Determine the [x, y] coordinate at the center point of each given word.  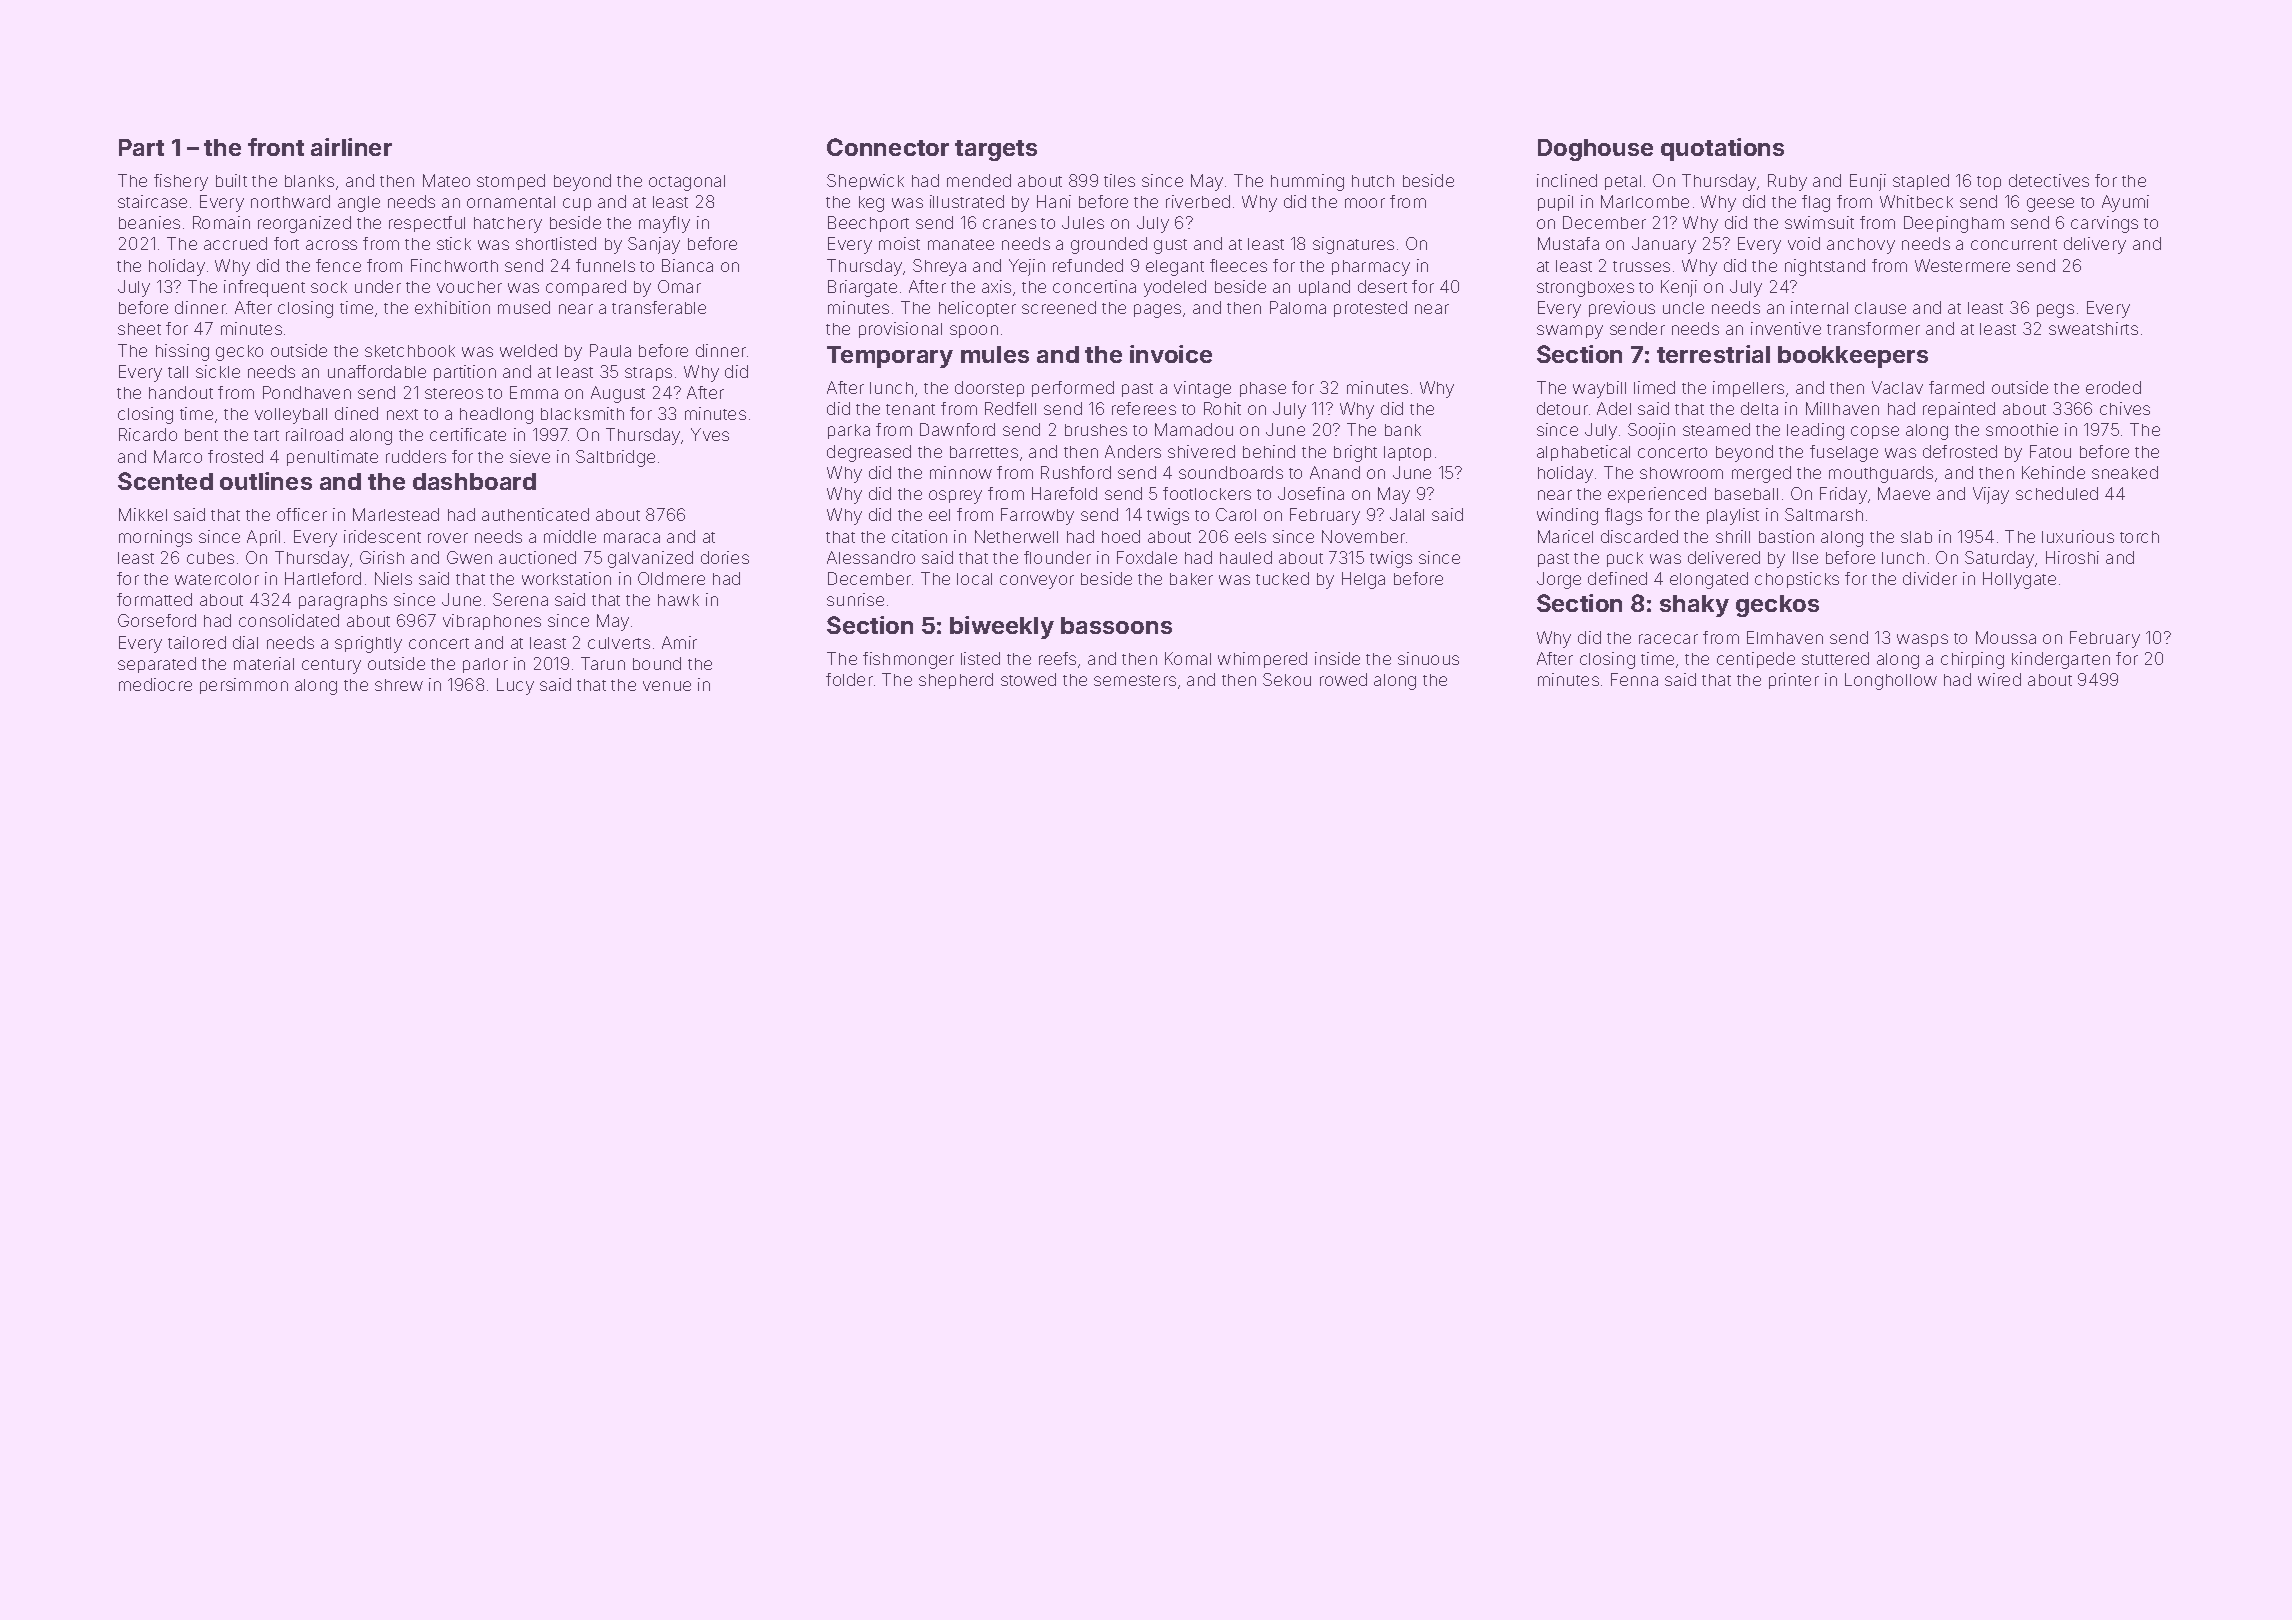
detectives [2049, 180]
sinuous [1428, 658]
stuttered [1835, 658]
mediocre [155, 684]
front [276, 147]
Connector [888, 147]
